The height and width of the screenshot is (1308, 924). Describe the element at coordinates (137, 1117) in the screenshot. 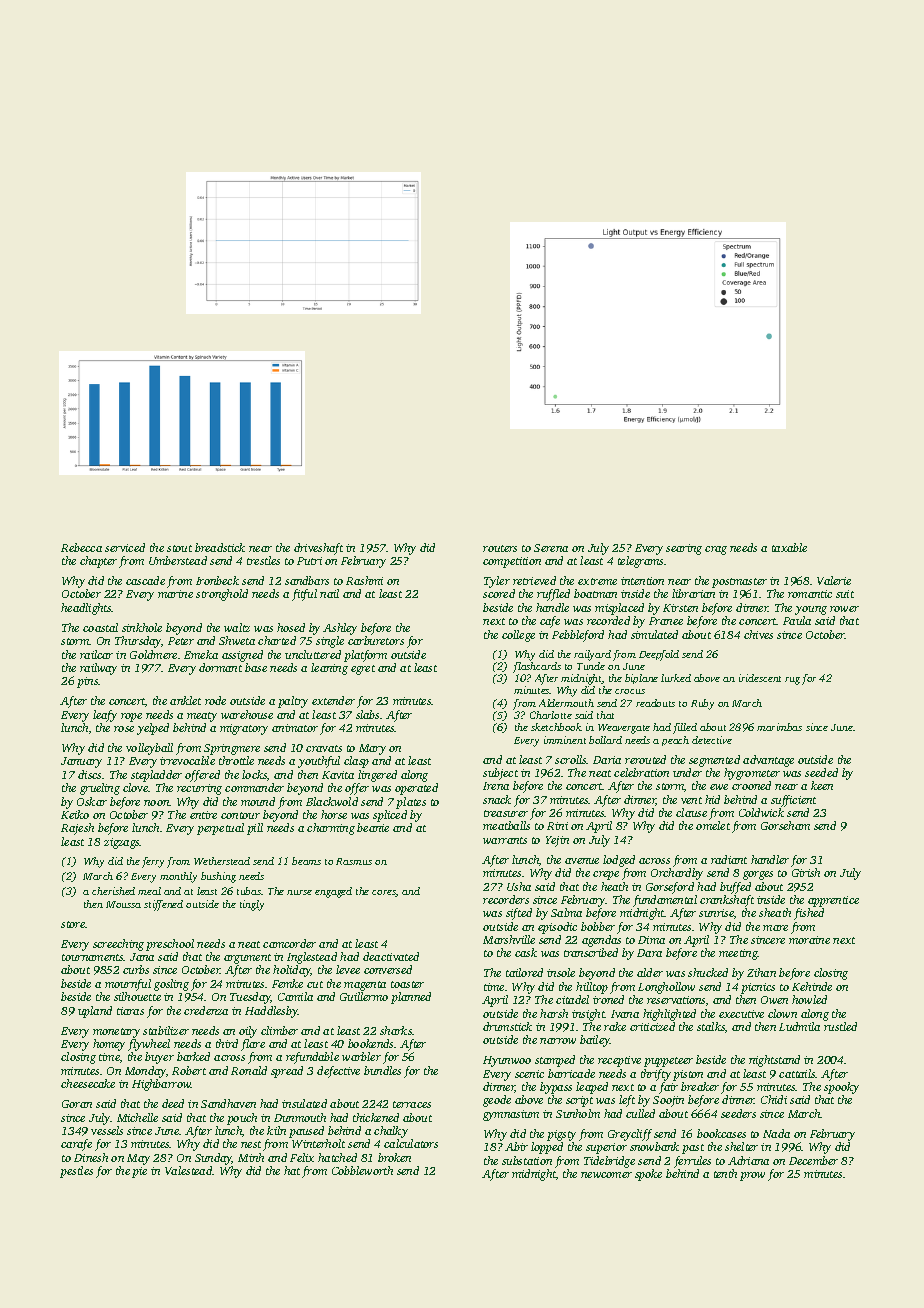

I see `Michelle` at that location.
